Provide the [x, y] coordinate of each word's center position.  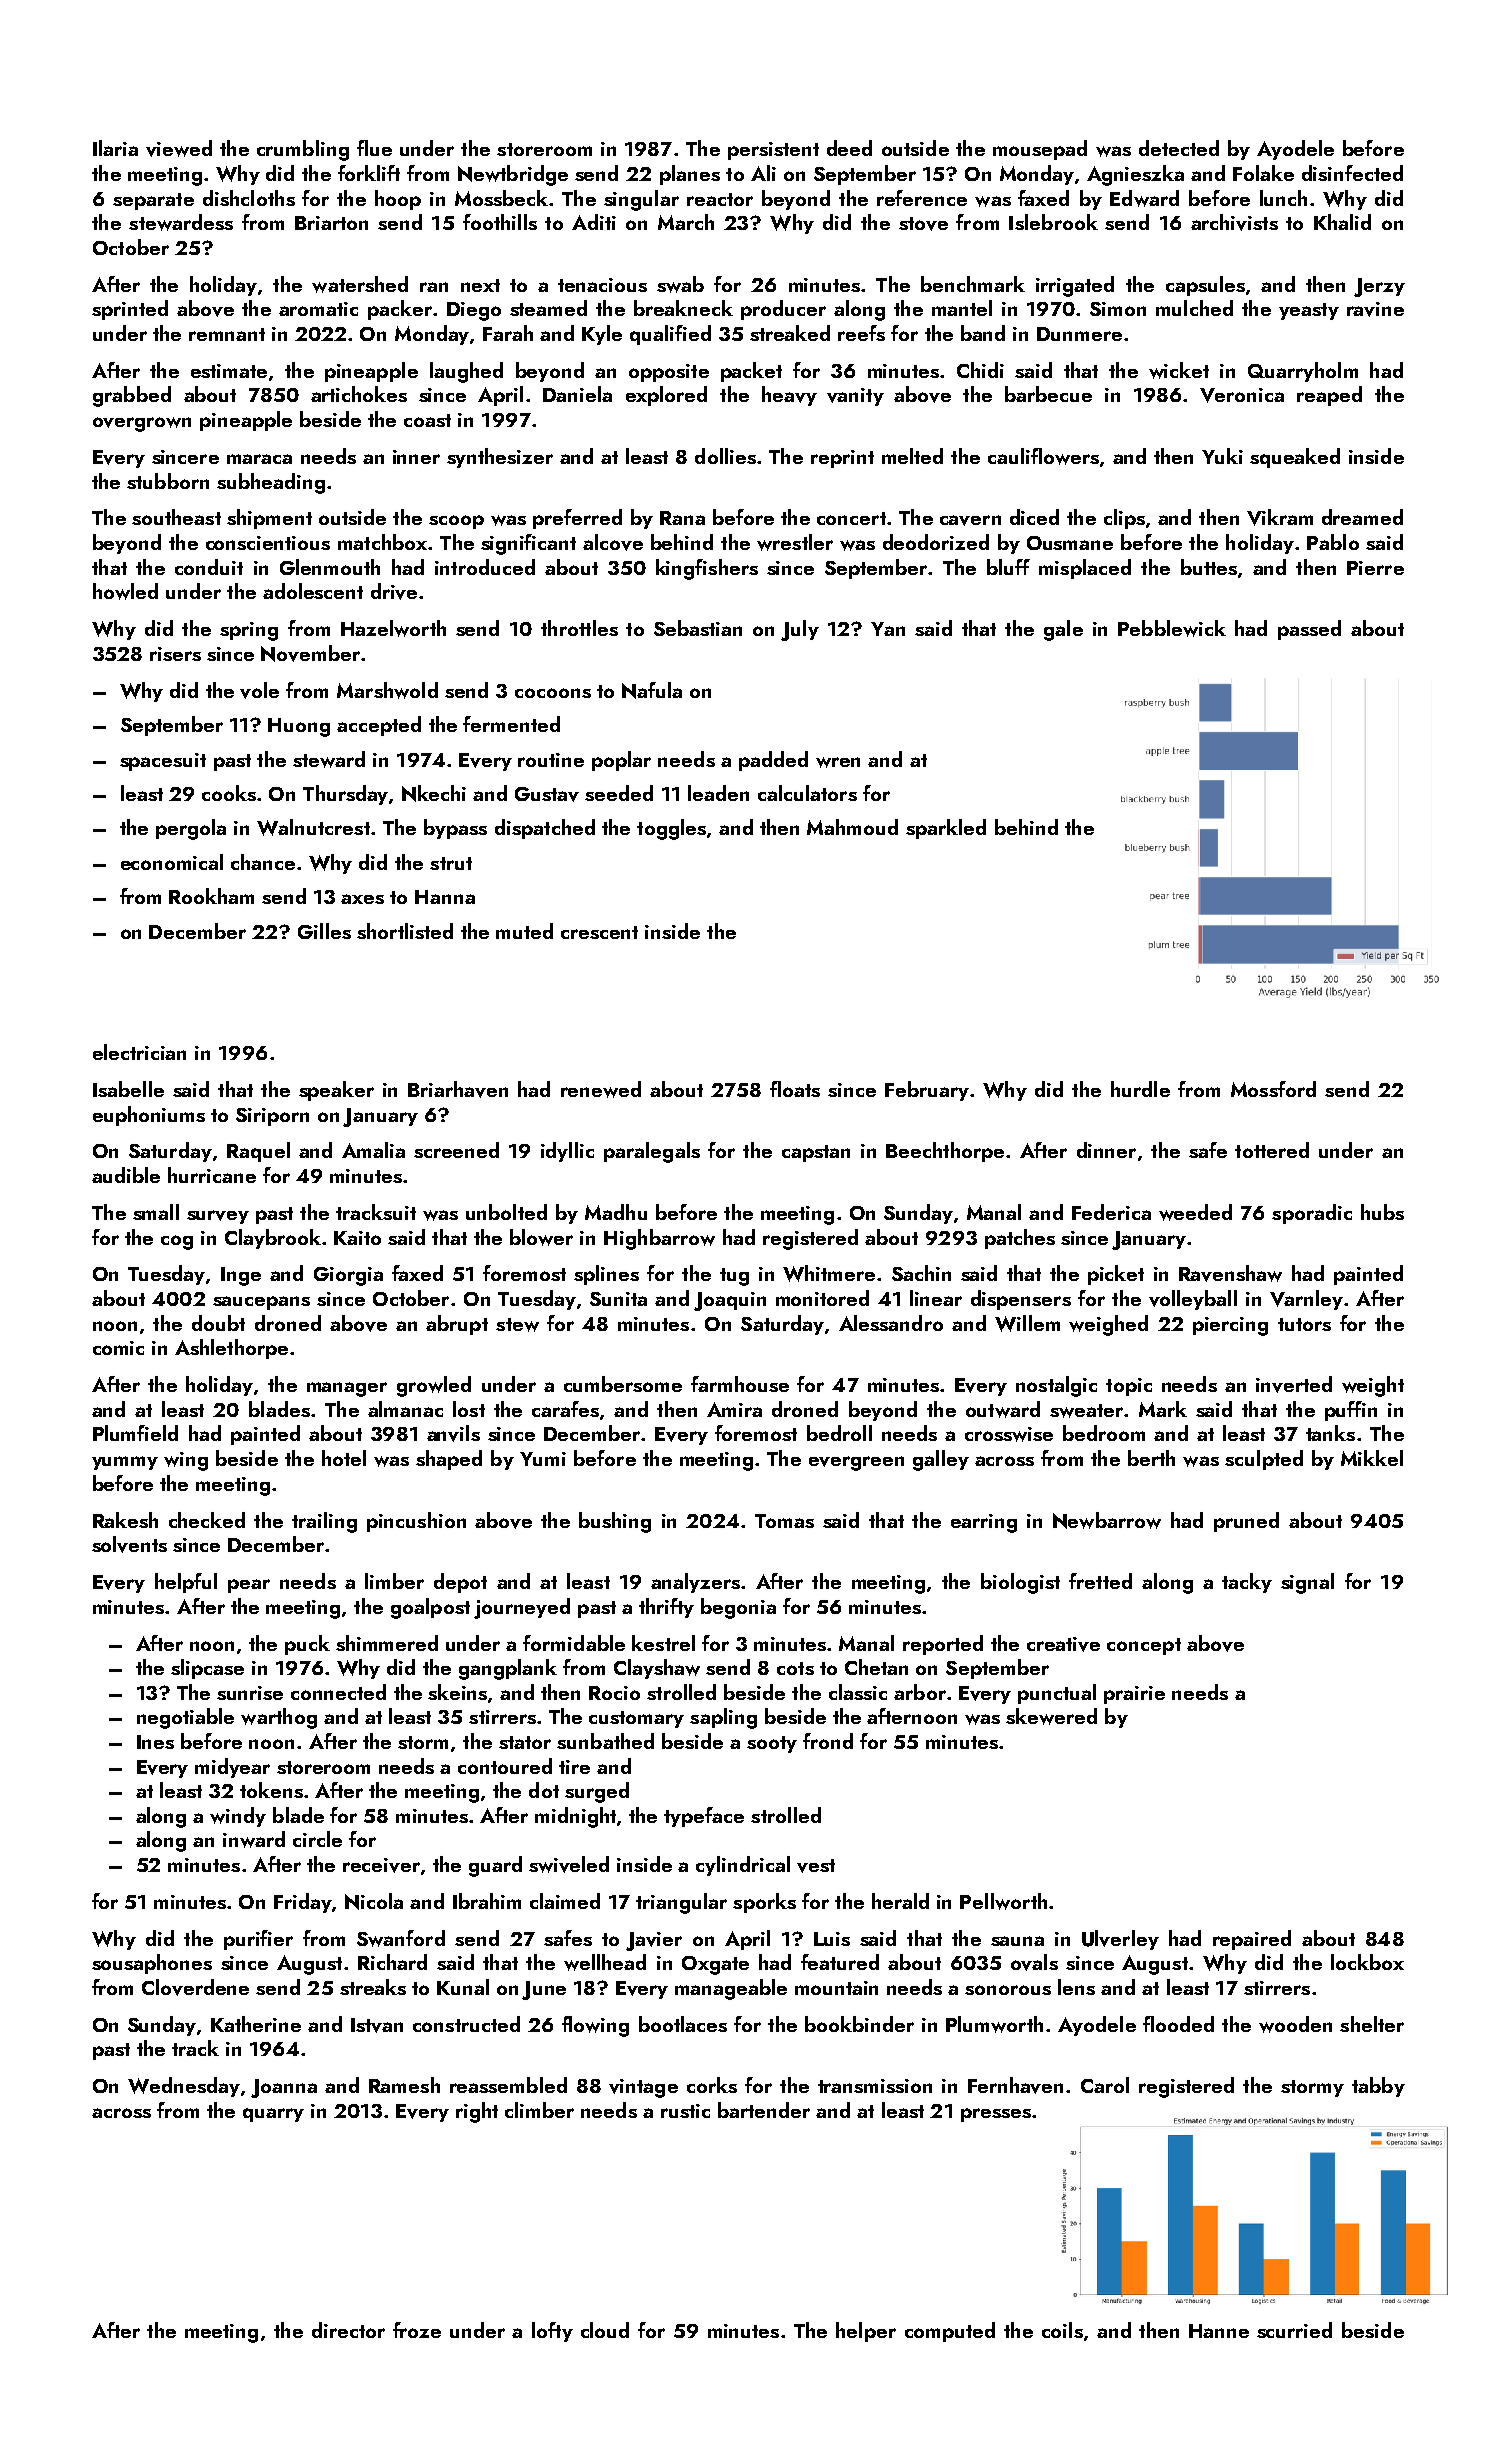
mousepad [1040, 150]
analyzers [695, 1583]
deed [849, 148]
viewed [179, 148]
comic [118, 1348]
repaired [1252, 1940]
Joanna [284, 2088]
